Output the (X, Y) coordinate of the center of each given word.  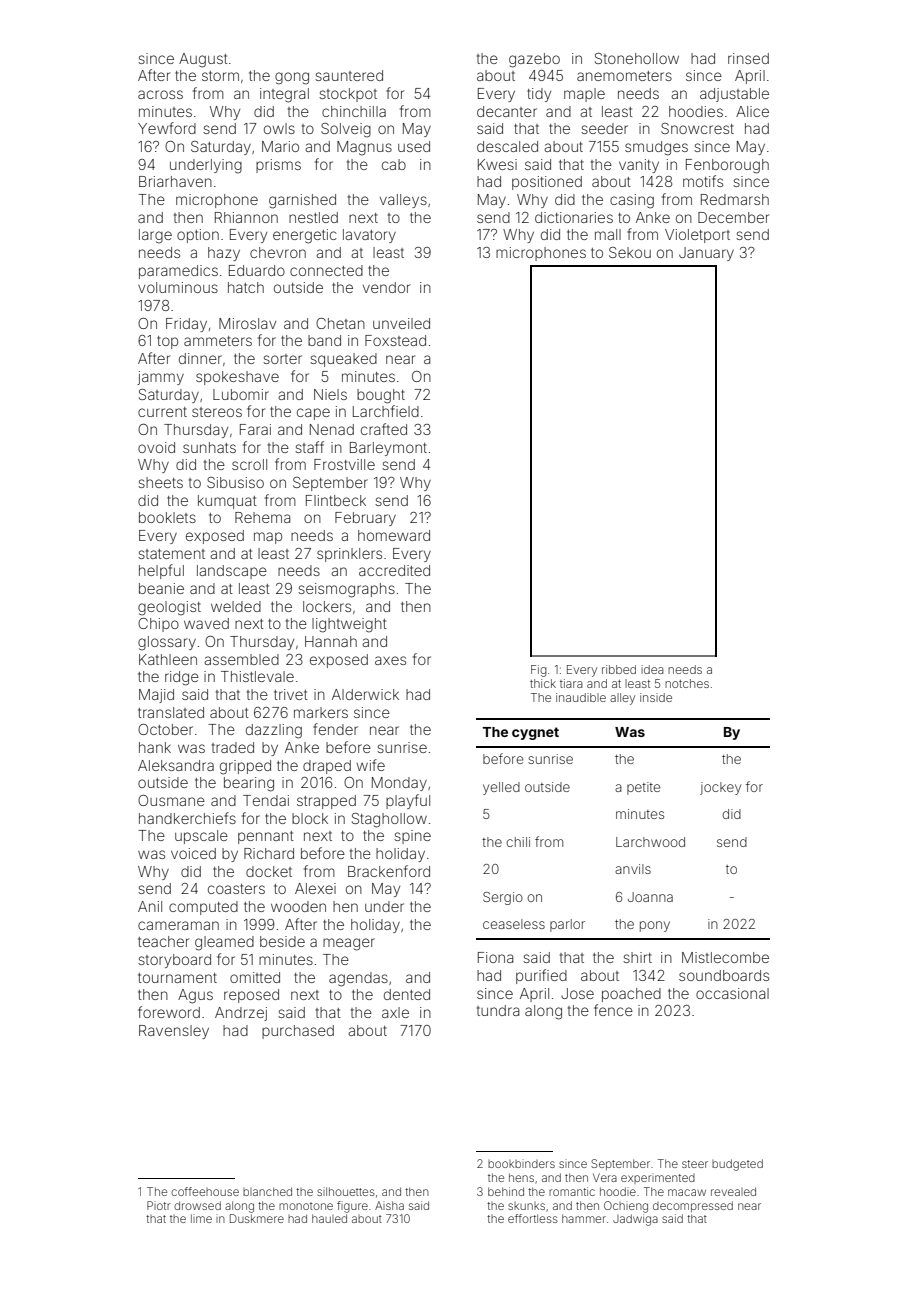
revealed (733, 1191)
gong (292, 78)
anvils (633, 869)
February (365, 519)
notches (687, 683)
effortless (533, 1218)
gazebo (534, 60)
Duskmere (257, 1218)
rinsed (748, 58)
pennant (266, 837)
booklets (167, 517)
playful (408, 801)
